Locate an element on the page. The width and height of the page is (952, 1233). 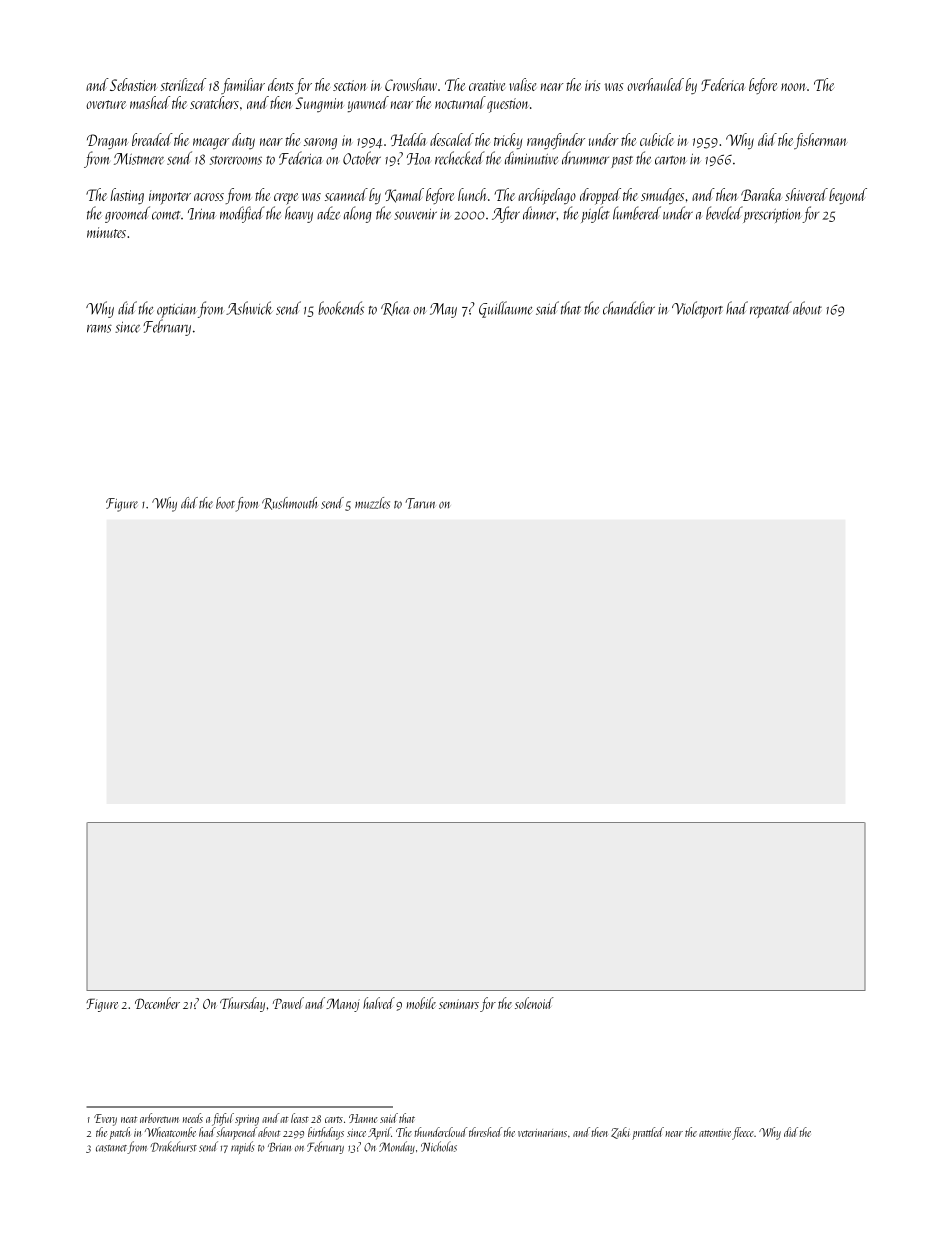
Nicholas is located at coordinates (439, 1146).
